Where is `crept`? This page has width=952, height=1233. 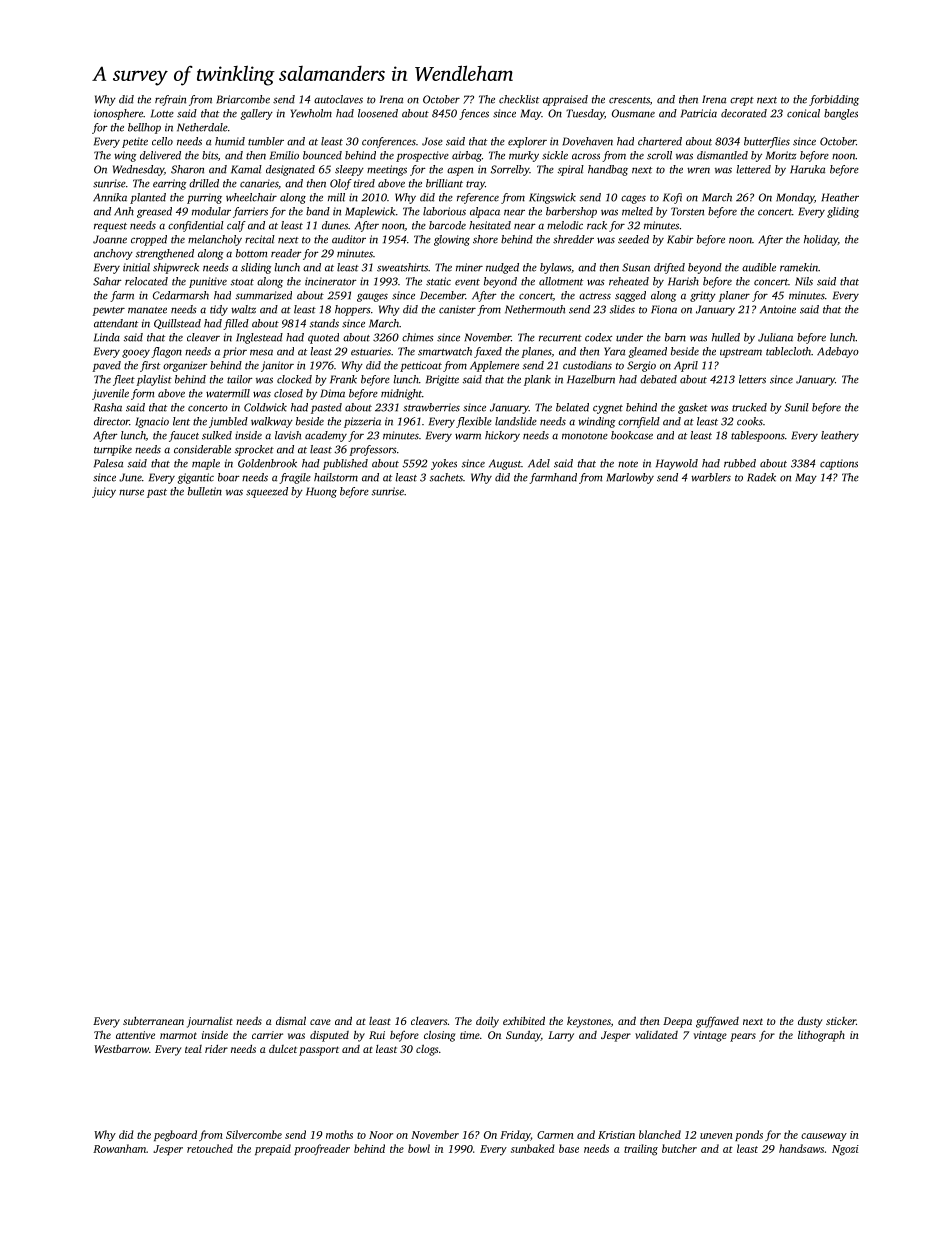
crept is located at coordinates (742, 101).
